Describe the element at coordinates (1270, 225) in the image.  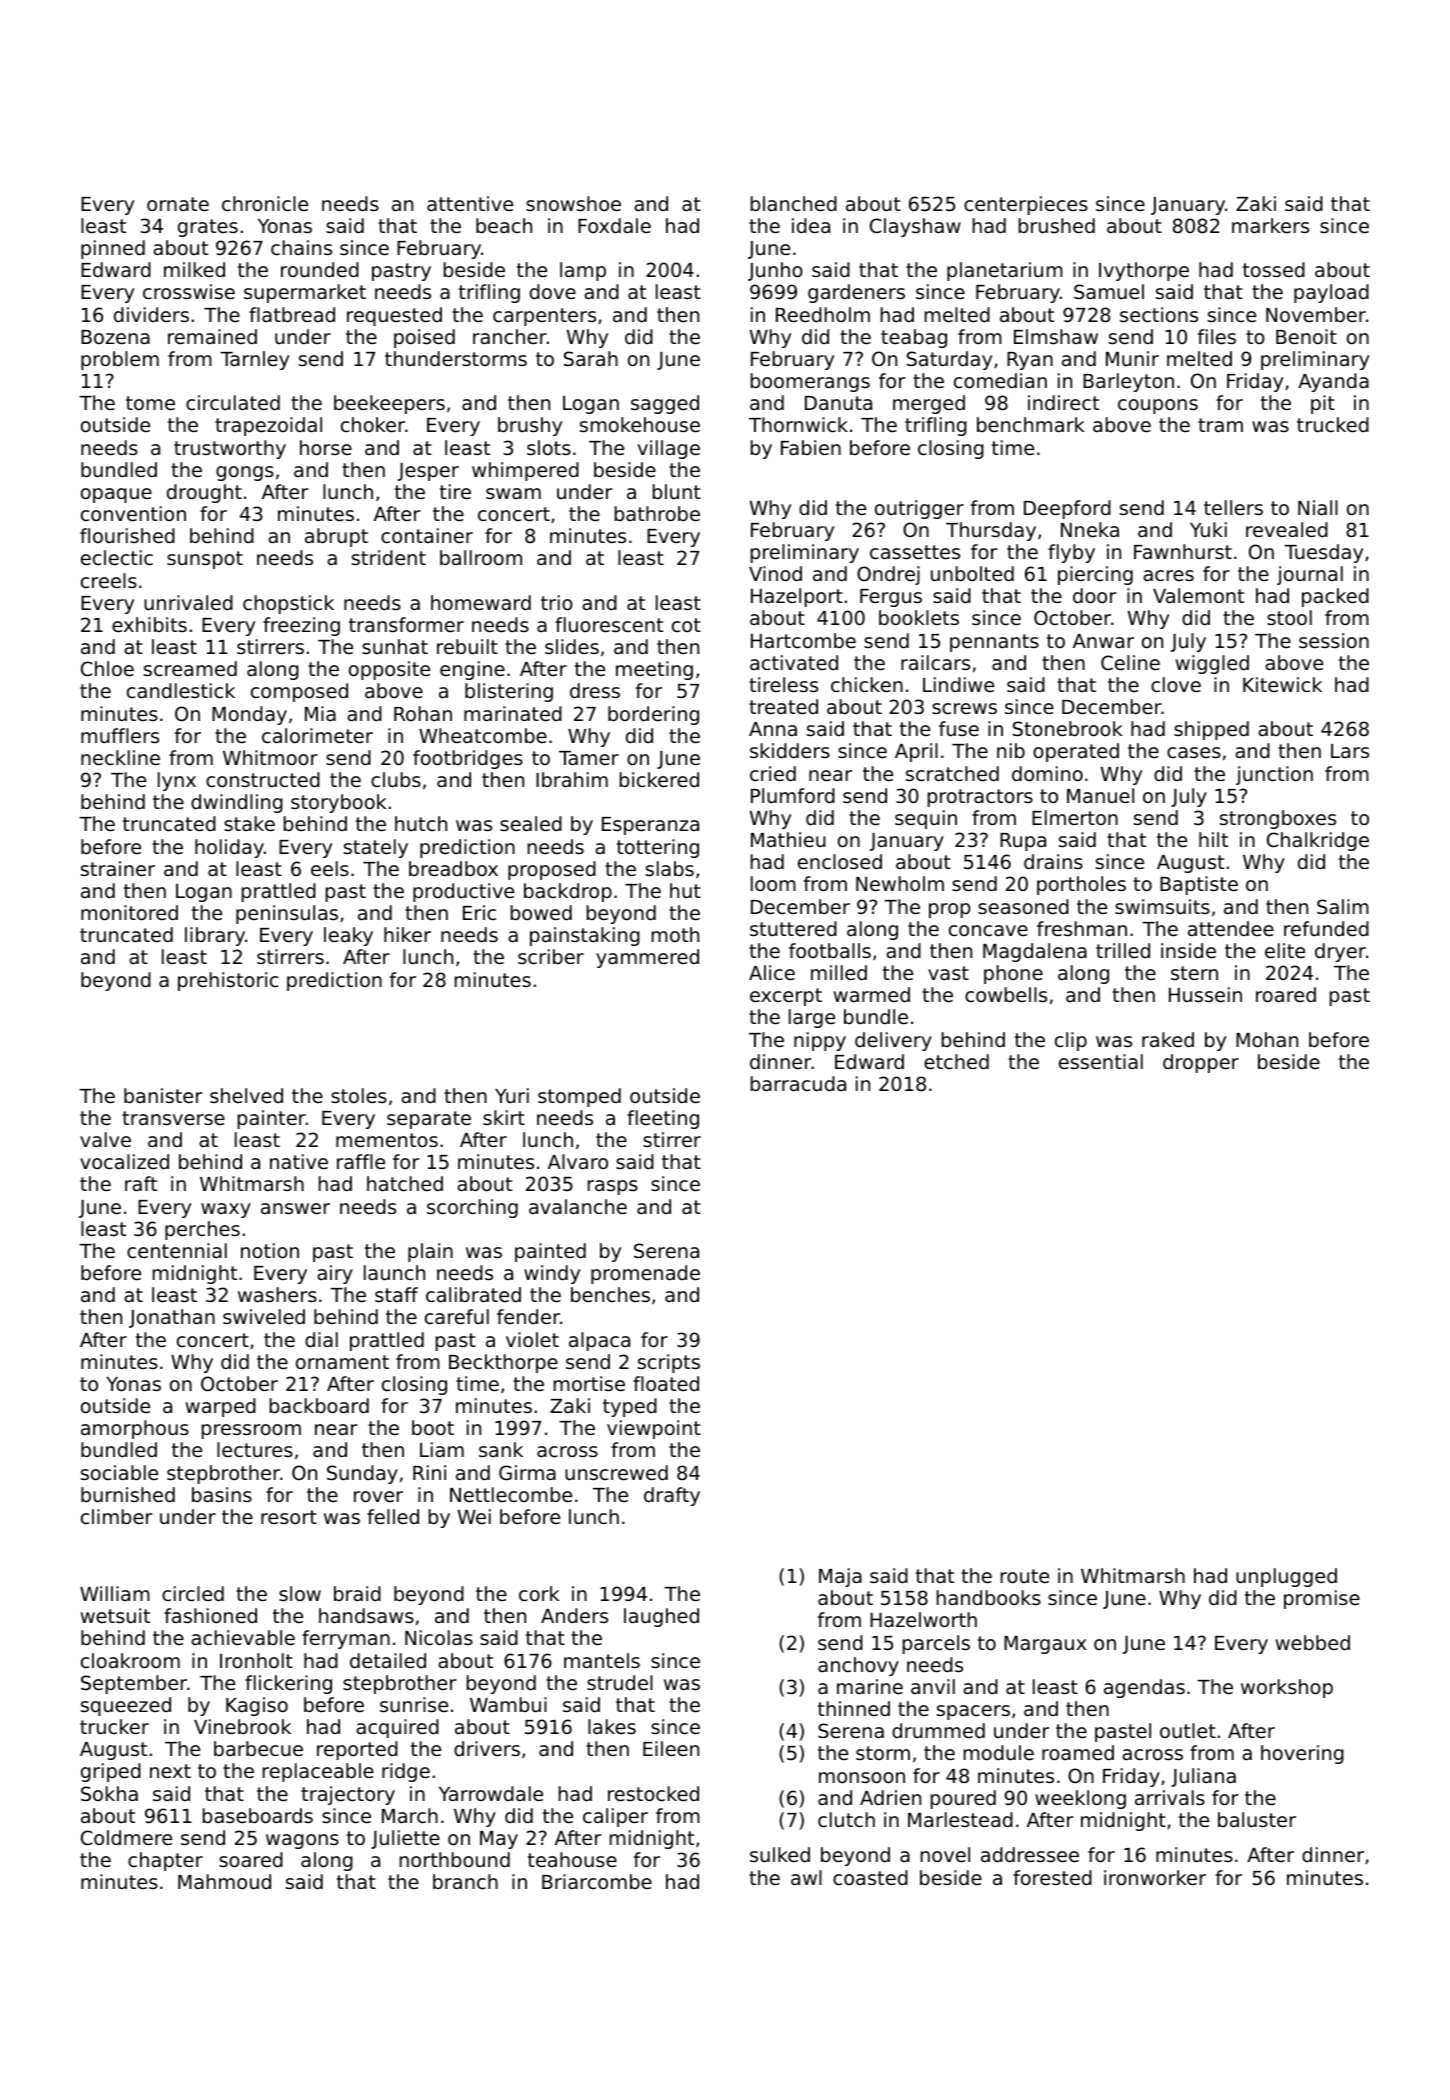
I see `markers` at that location.
